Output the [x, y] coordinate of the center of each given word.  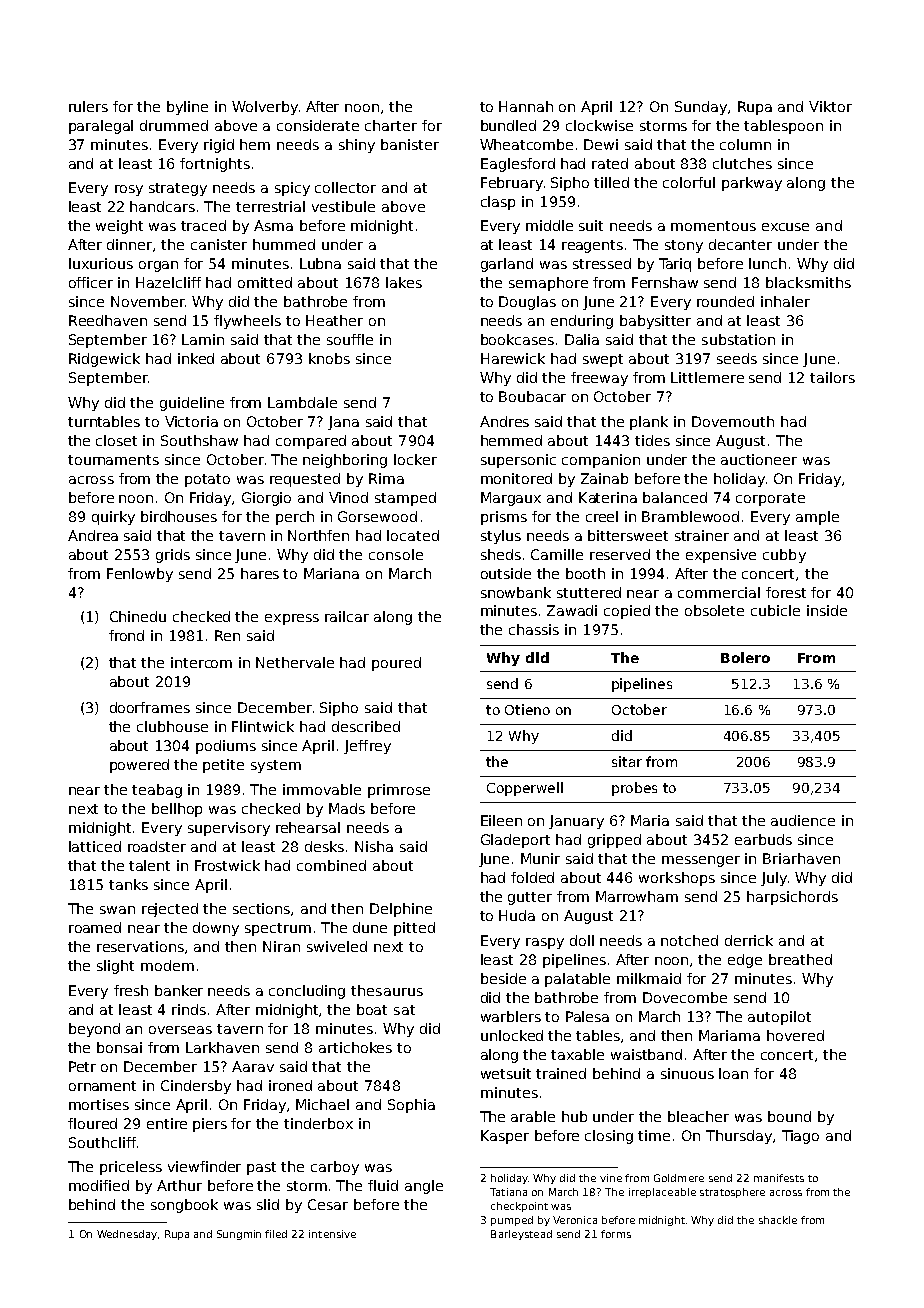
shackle [778, 1220]
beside [503, 978]
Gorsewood [377, 516]
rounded [725, 301]
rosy [129, 190]
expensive [721, 556]
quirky [113, 518]
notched [689, 940]
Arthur [179, 1185]
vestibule [343, 206]
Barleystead [521, 1235]
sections [262, 909]
